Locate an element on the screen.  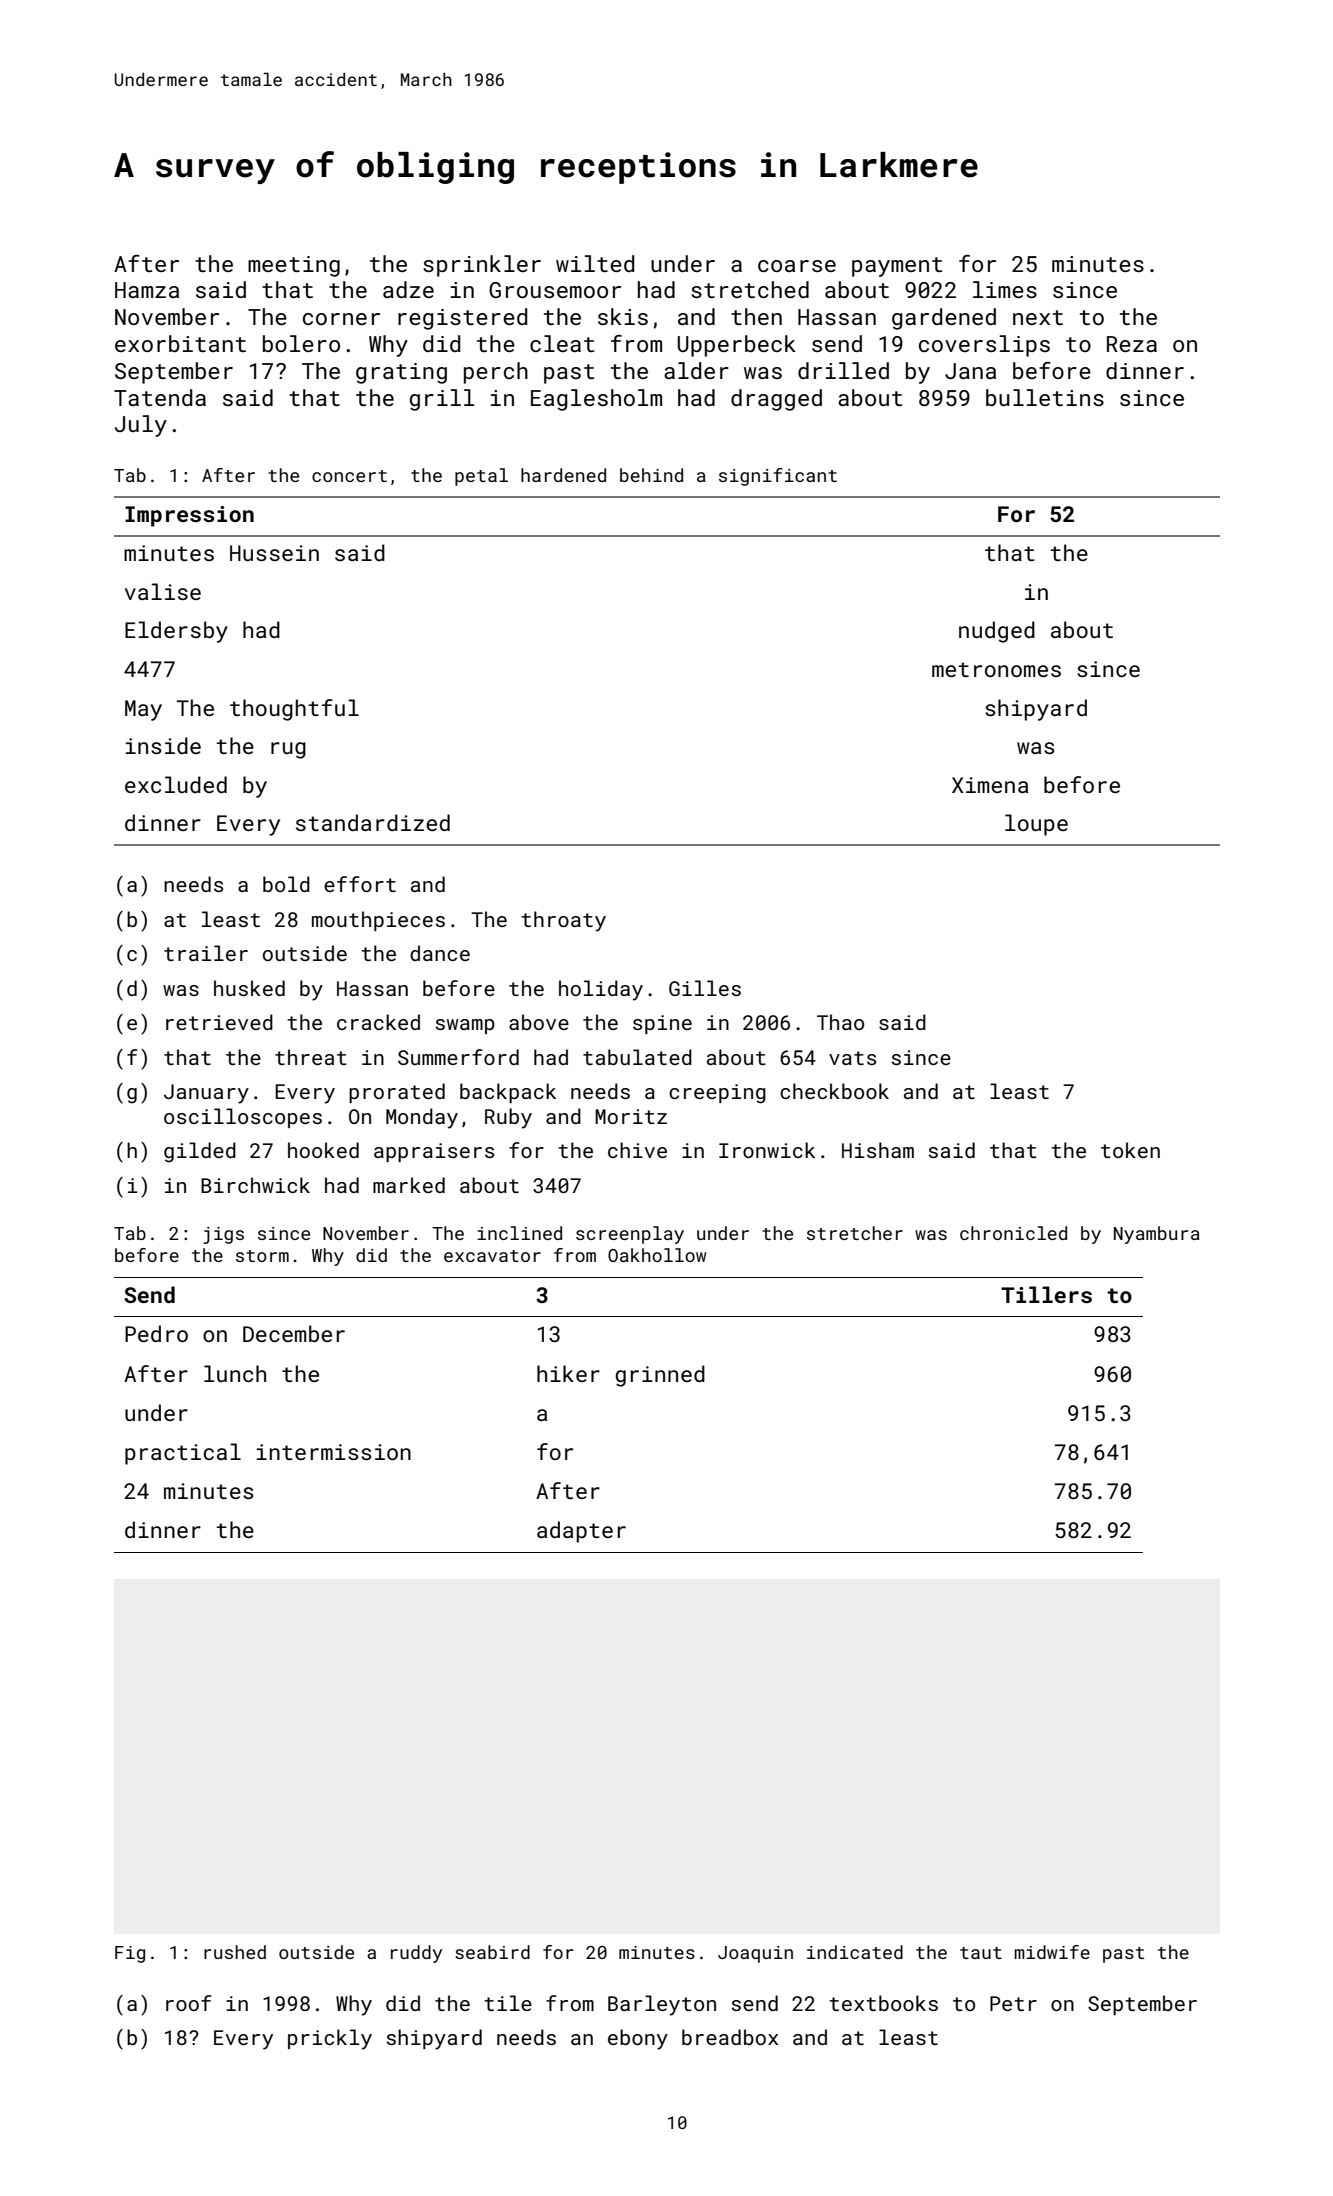
inclined is located at coordinates (519, 1233).
